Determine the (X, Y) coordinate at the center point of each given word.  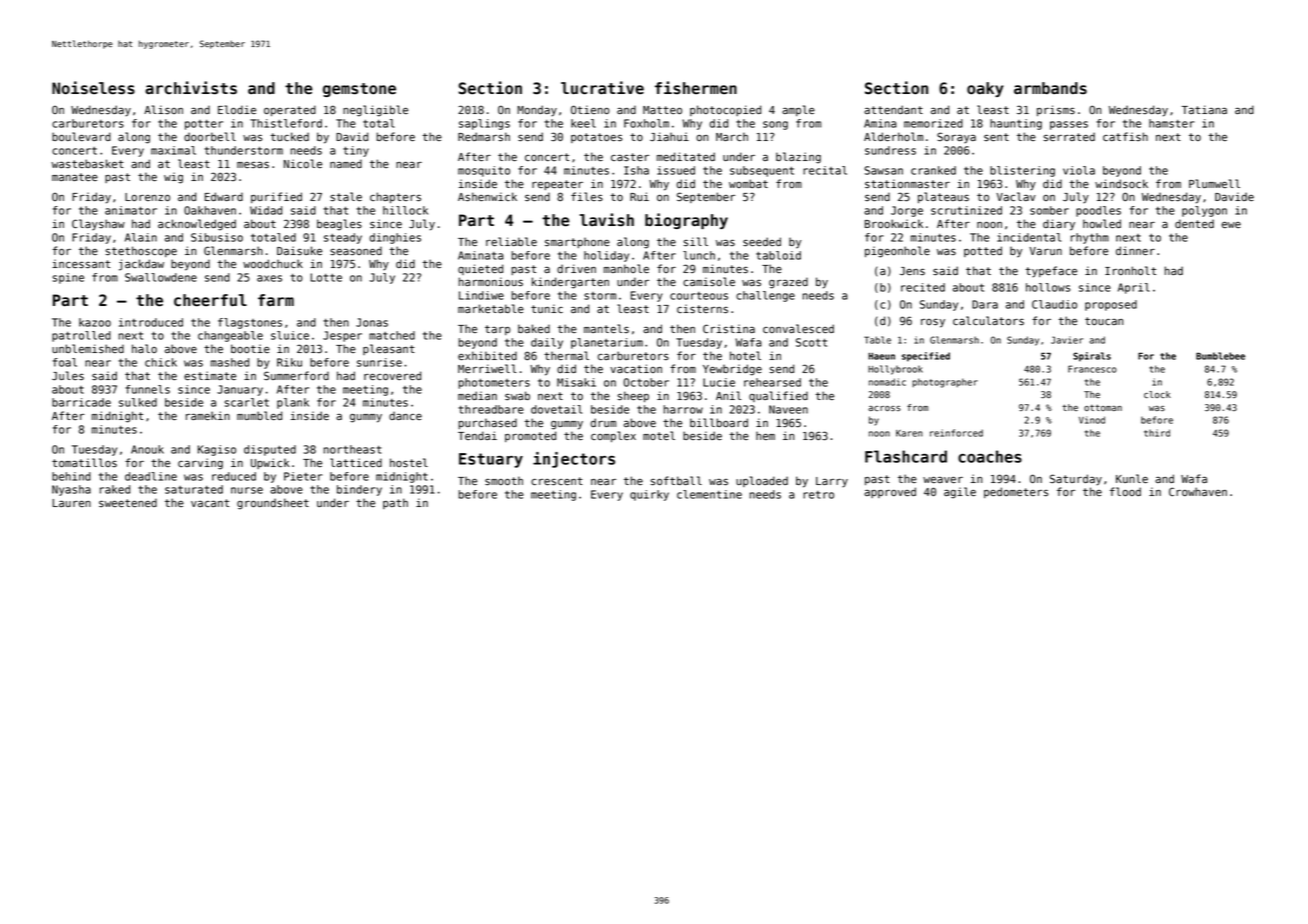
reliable (511, 242)
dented (1194, 223)
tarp (497, 330)
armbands (1050, 88)
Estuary (491, 460)
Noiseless (93, 88)
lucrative (602, 88)
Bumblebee (1220, 356)
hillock (405, 210)
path (395, 503)
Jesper (342, 336)
